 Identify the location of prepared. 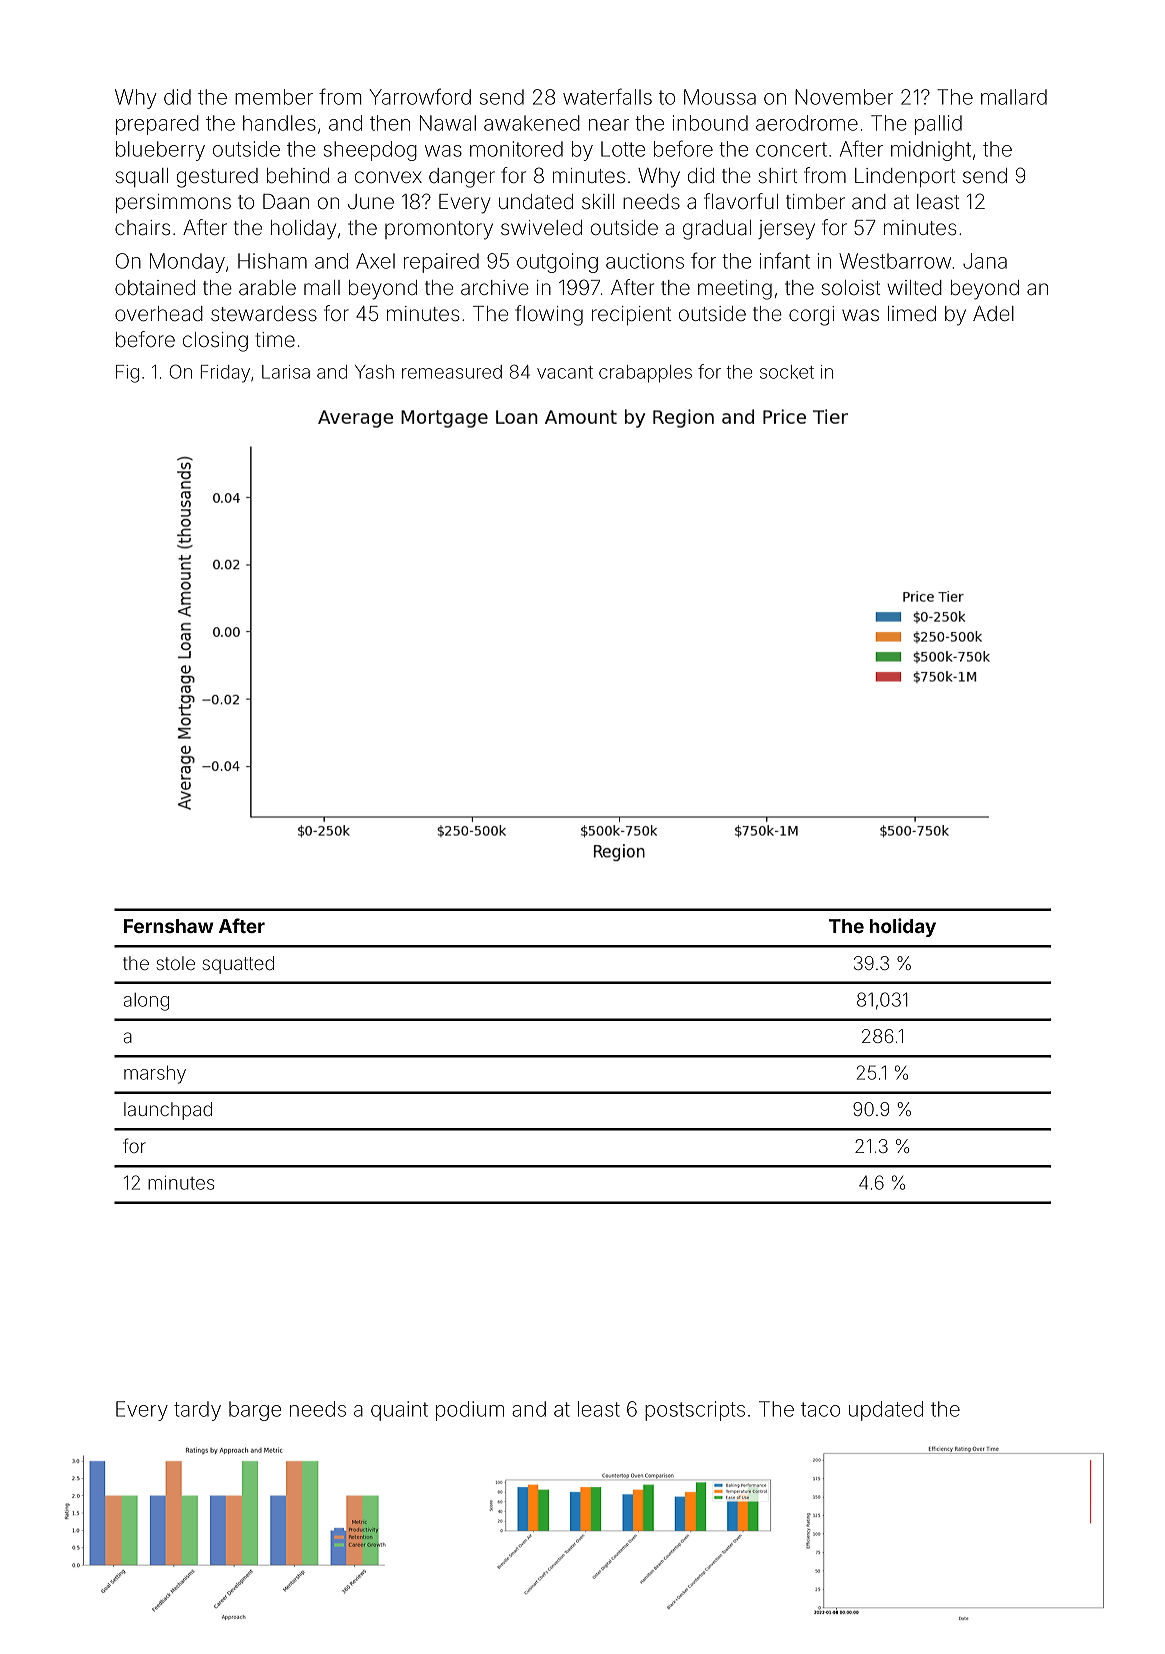
(157, 125).
